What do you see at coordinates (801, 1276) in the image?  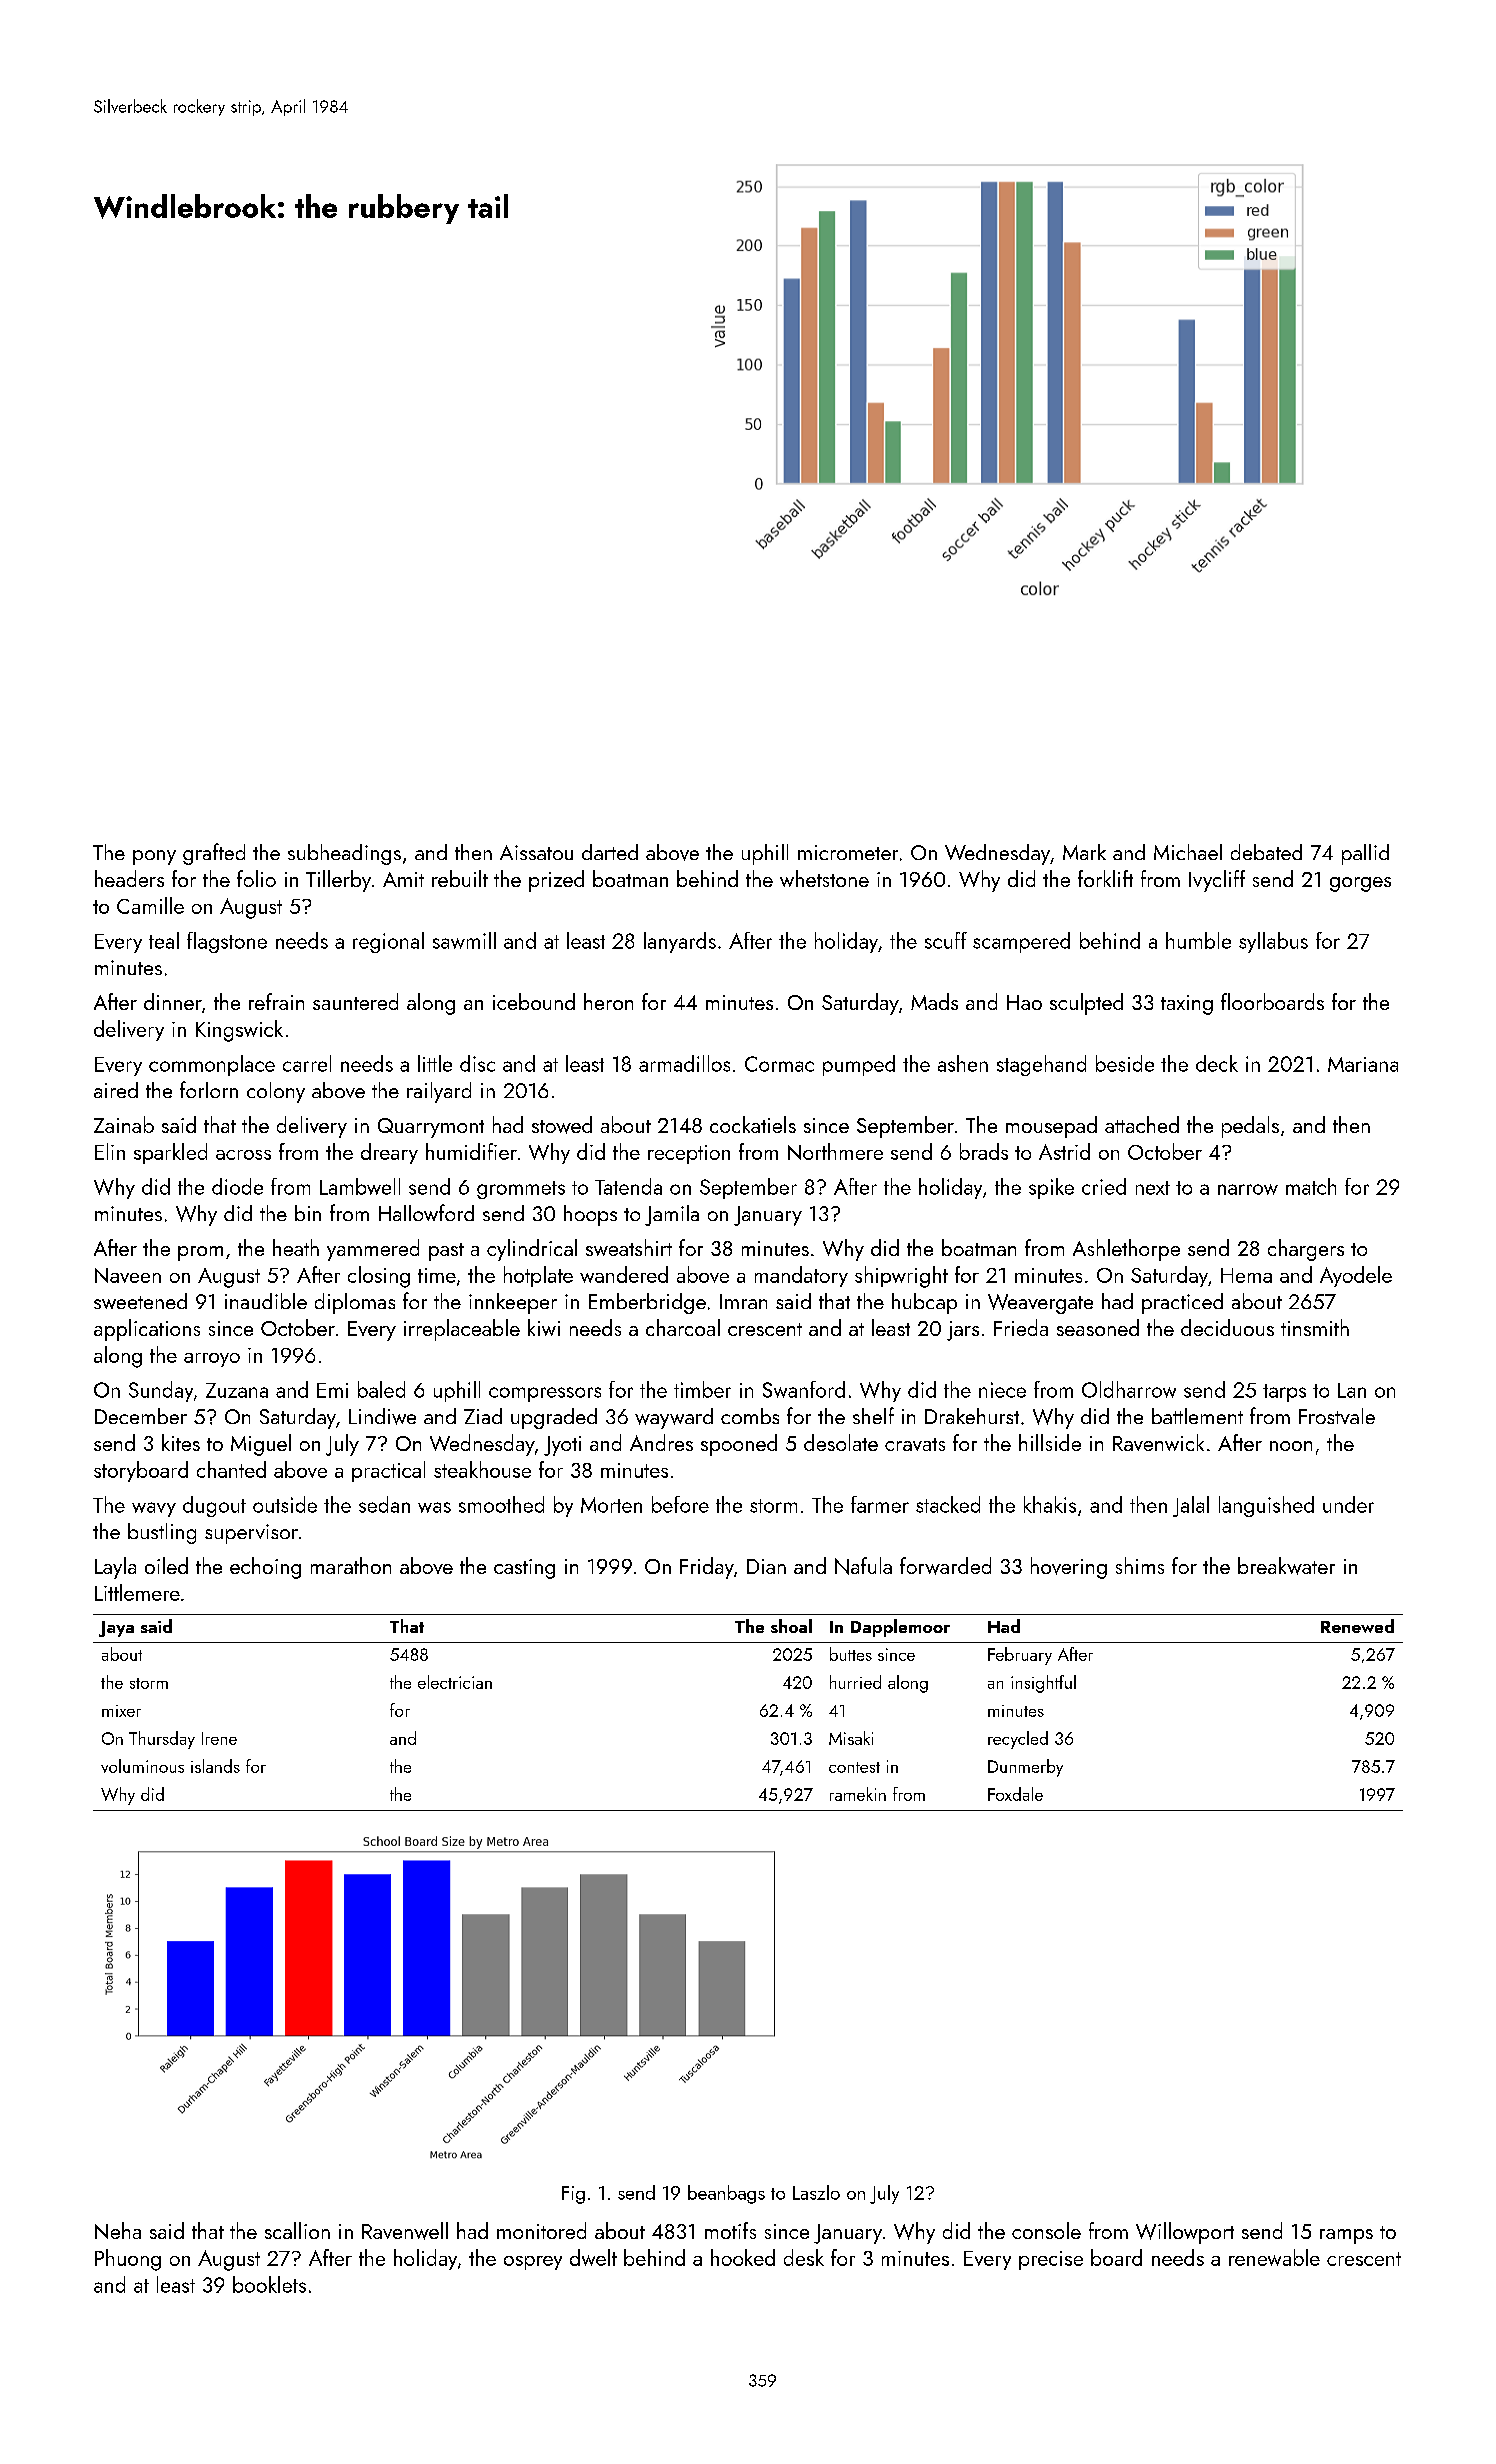 I see `mandatory` at bounding box center [801, 1276].
